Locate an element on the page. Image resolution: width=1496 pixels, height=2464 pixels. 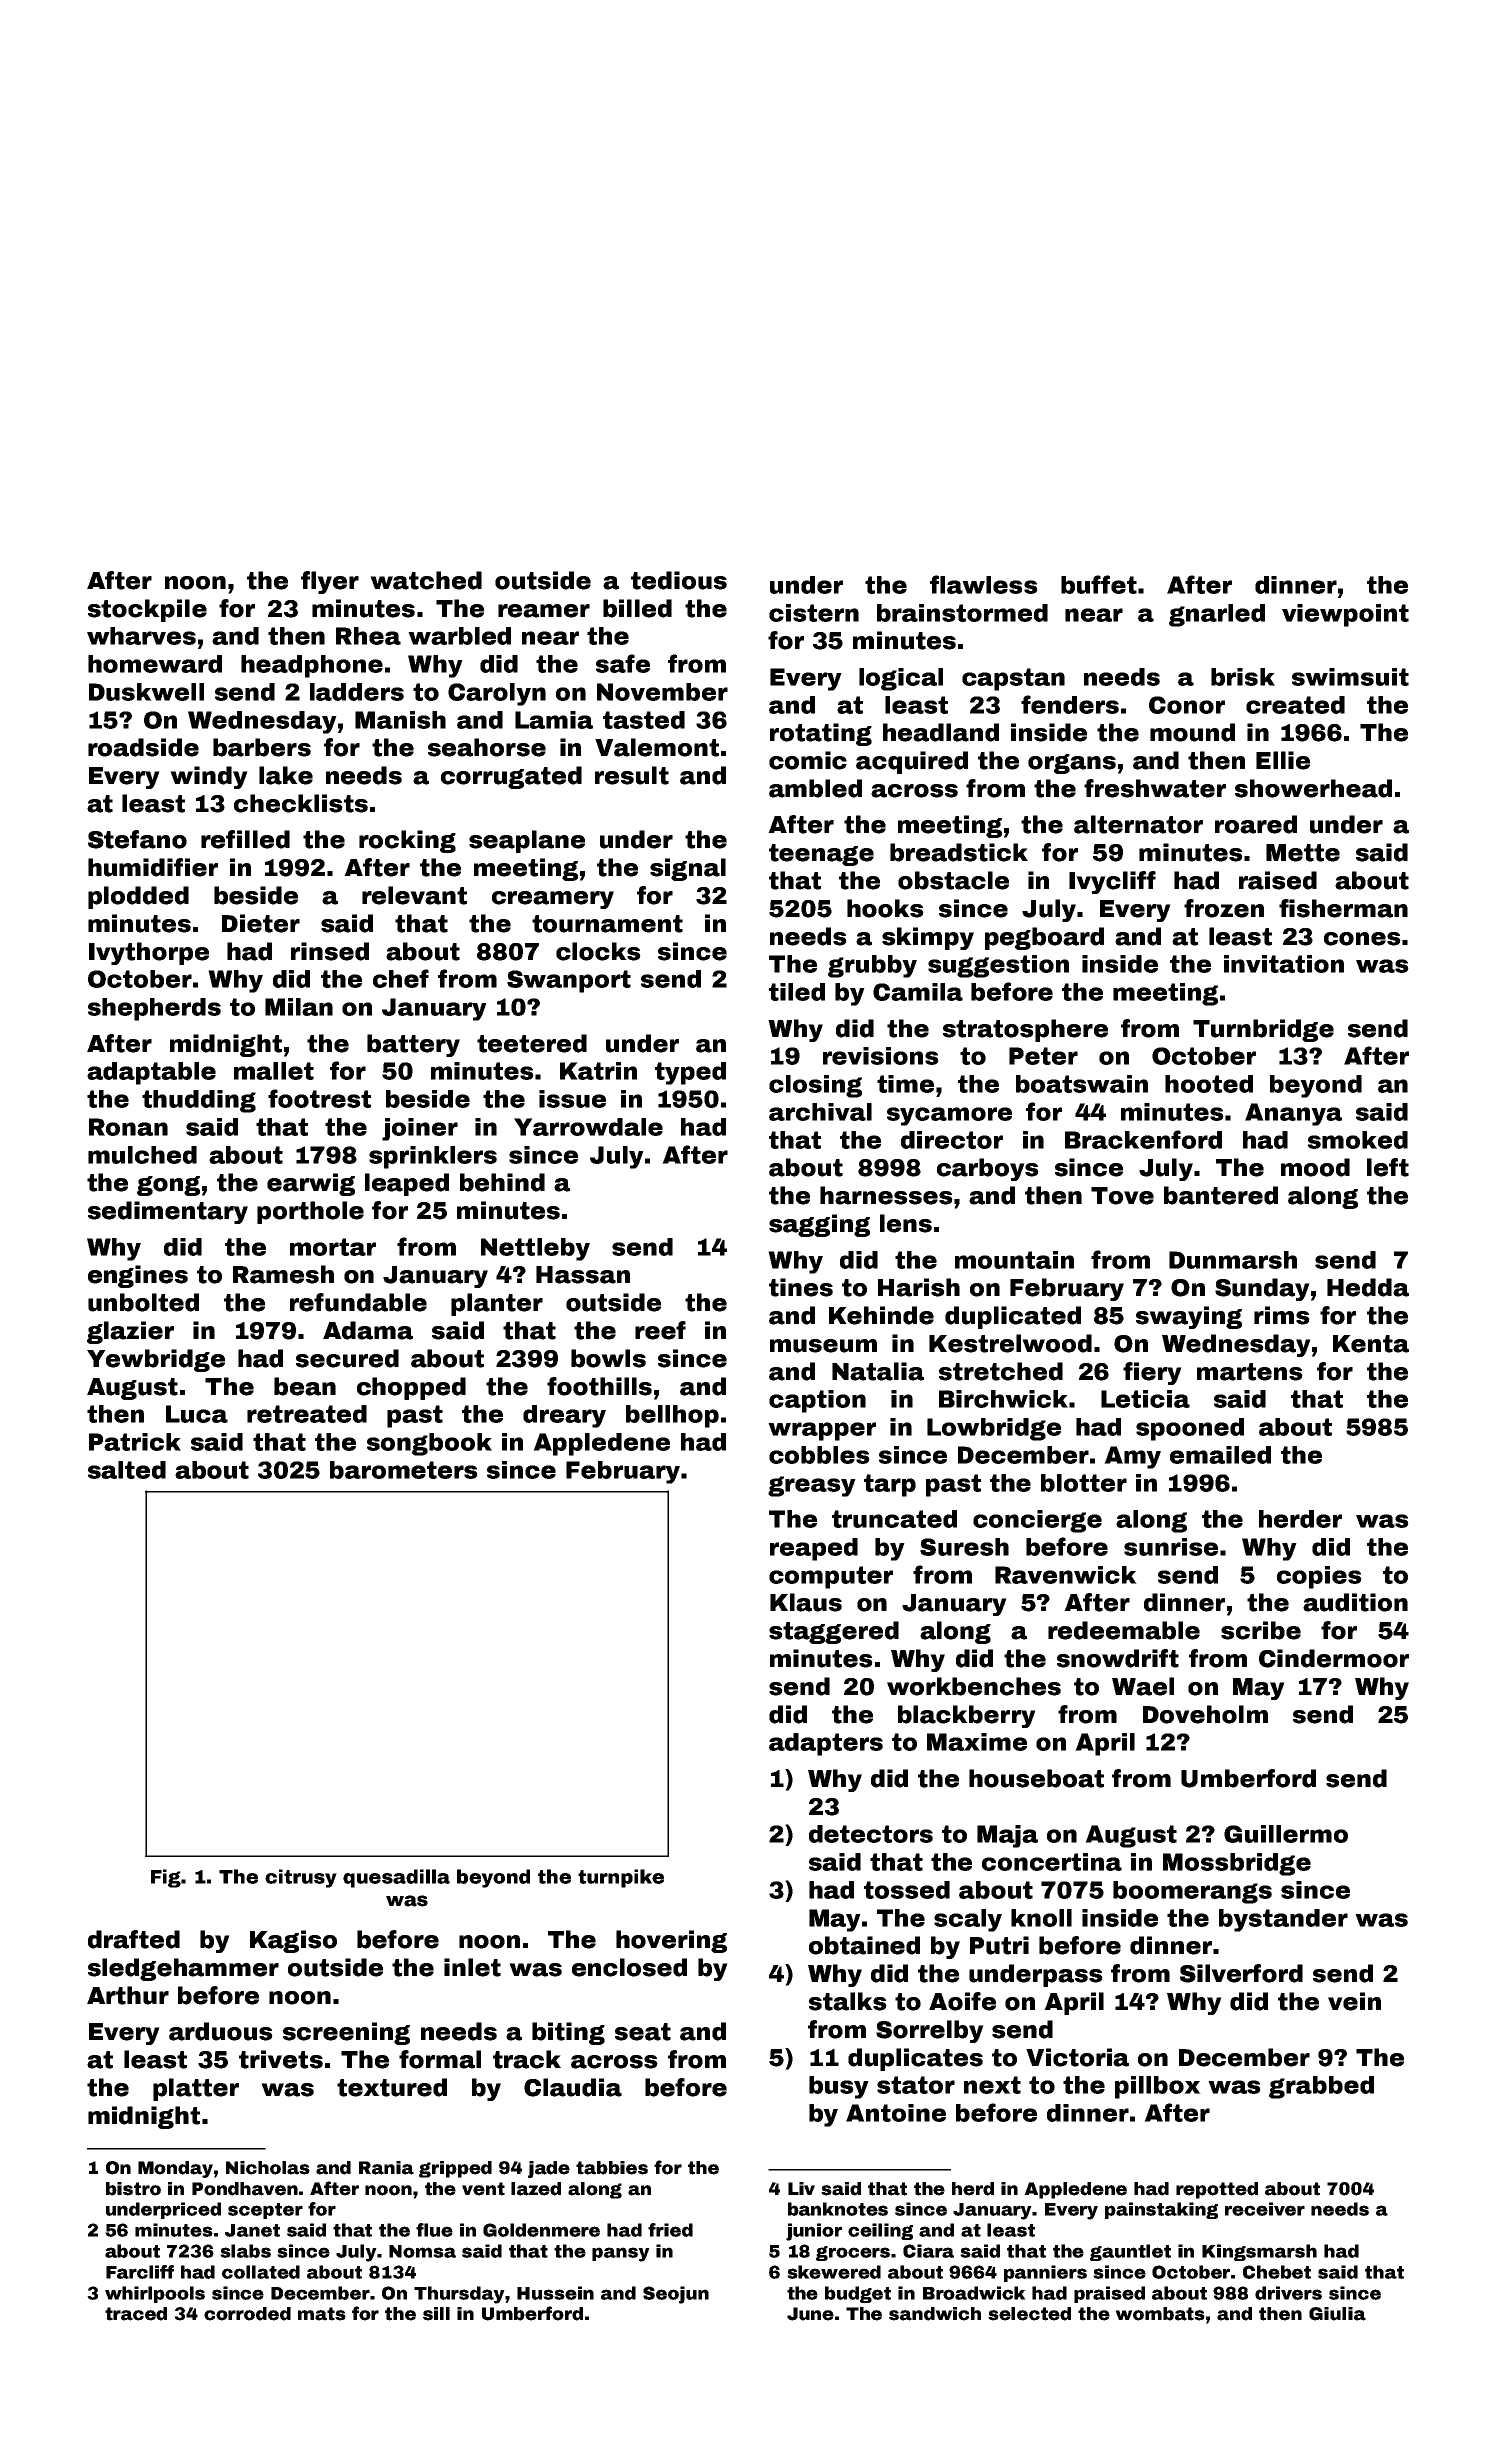
fisherman is located at coordinates (1343, 908).
